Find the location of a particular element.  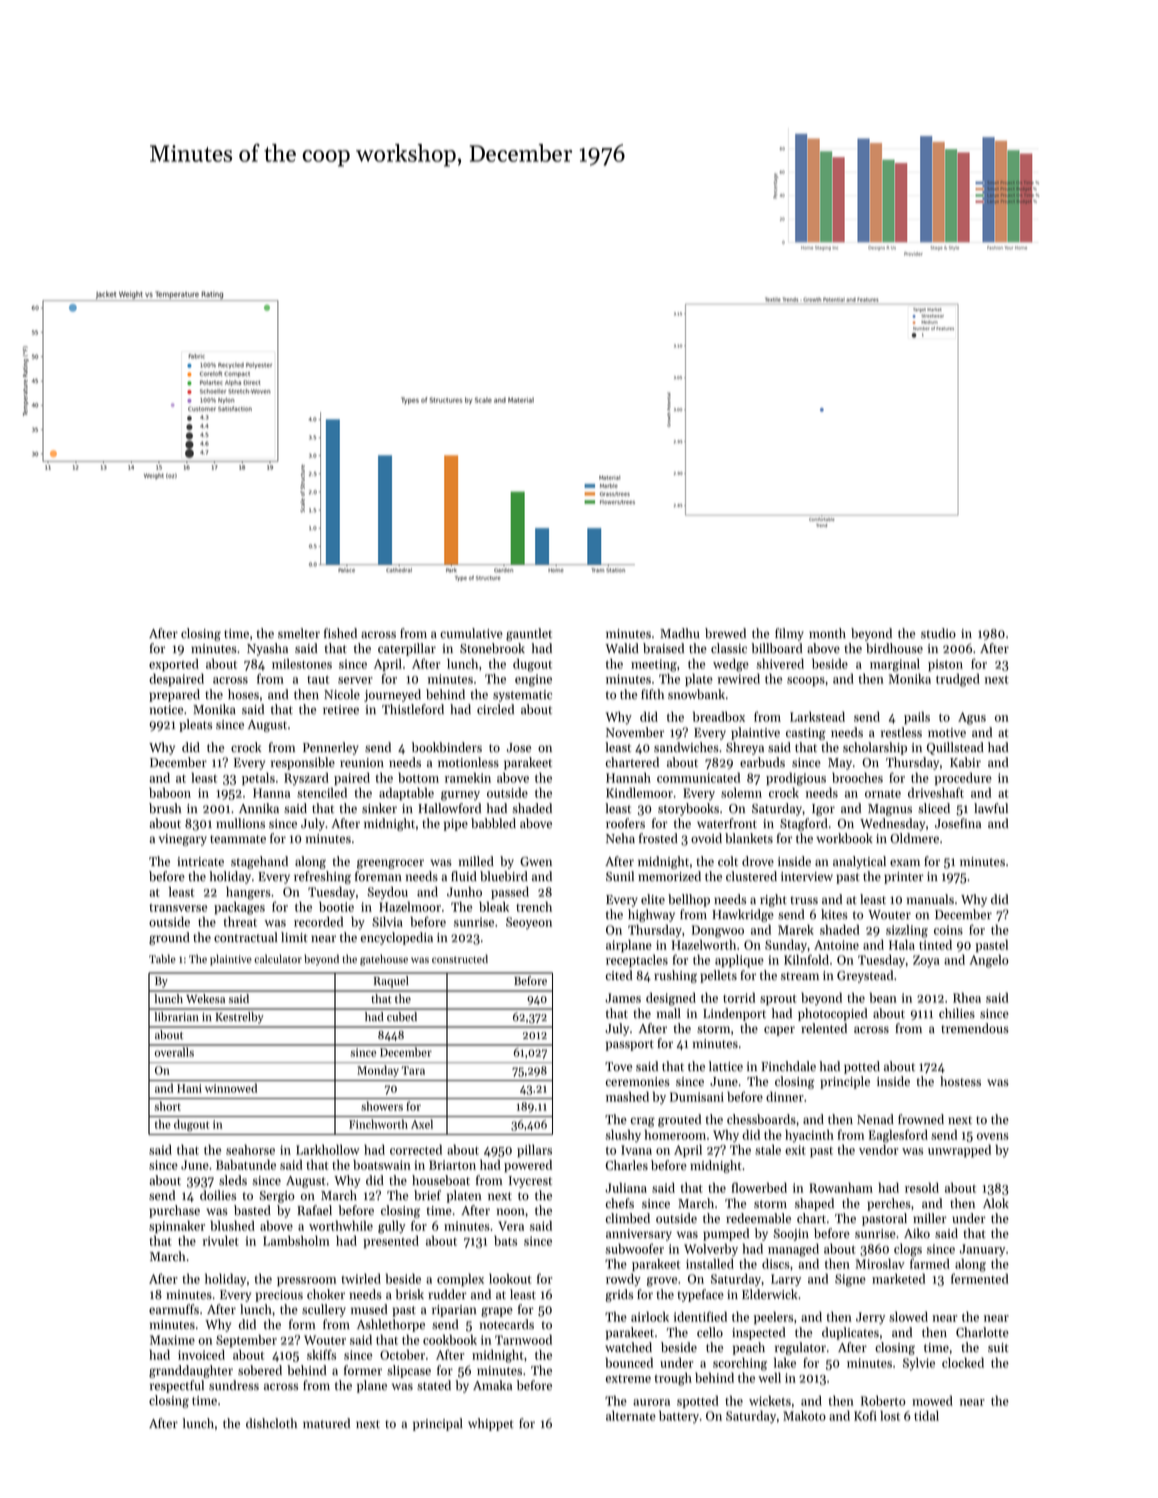

exported is located at coordinates (174, 664).
